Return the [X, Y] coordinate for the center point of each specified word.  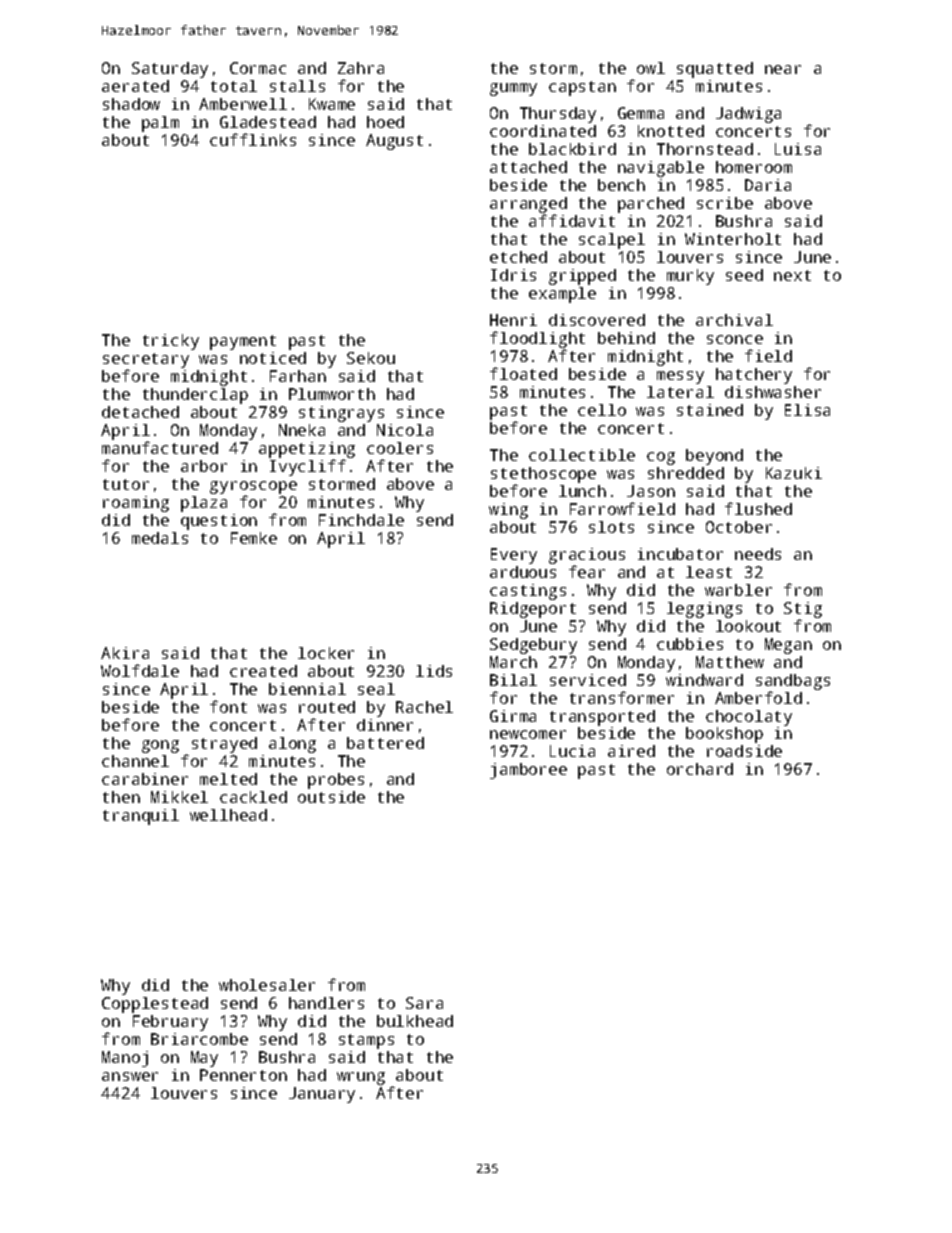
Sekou [371, 358]
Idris [513, 275]
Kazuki [794, 473]
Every [514, 556]
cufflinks [253, 139]
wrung [361, 1078]
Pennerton [243, 1075]
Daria [768, 185]
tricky [171, 342]
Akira [125, 653]
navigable [661, 169]
